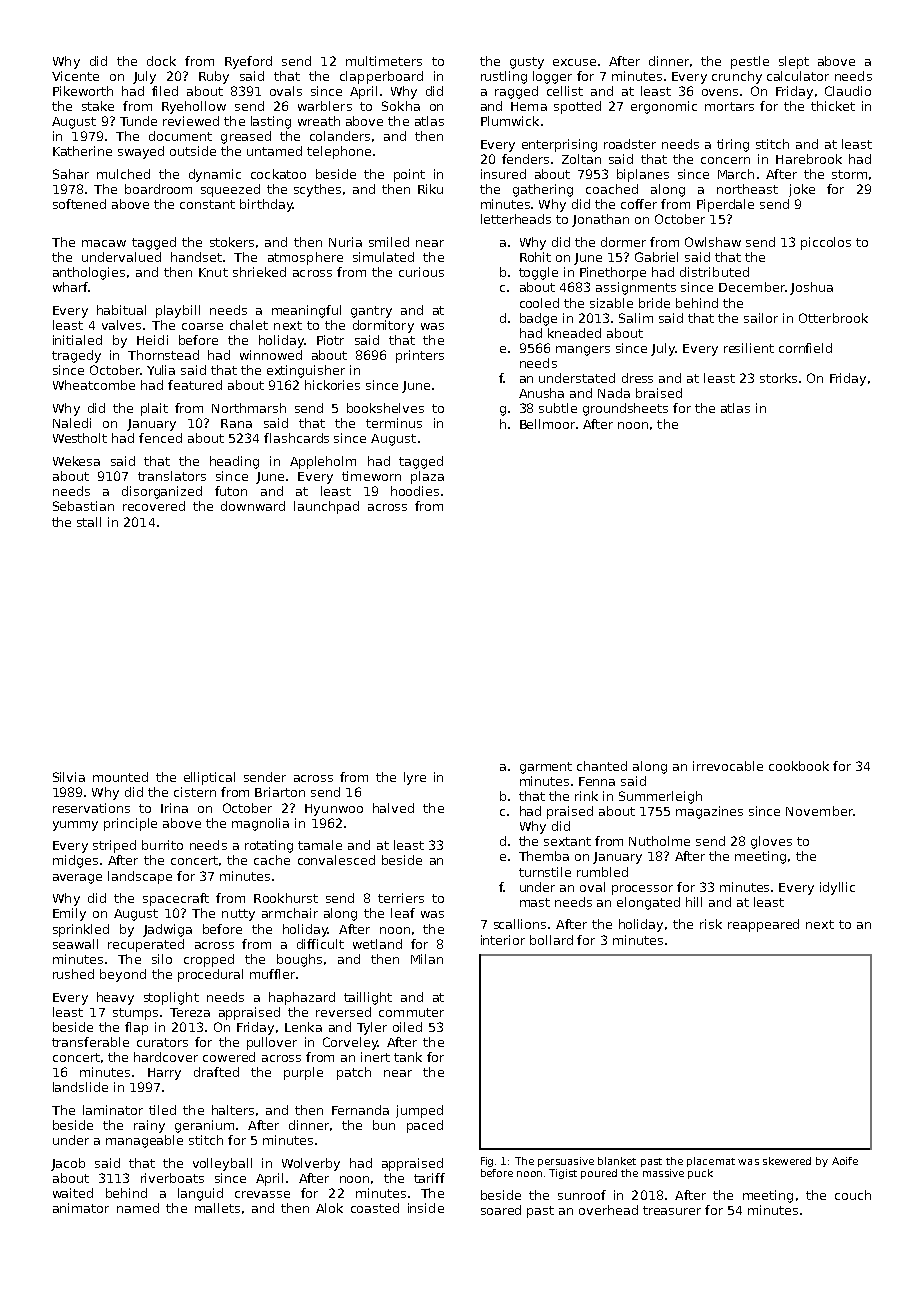 This image has height=1308, width=924. I want to click on filed, so click(165, 91).
